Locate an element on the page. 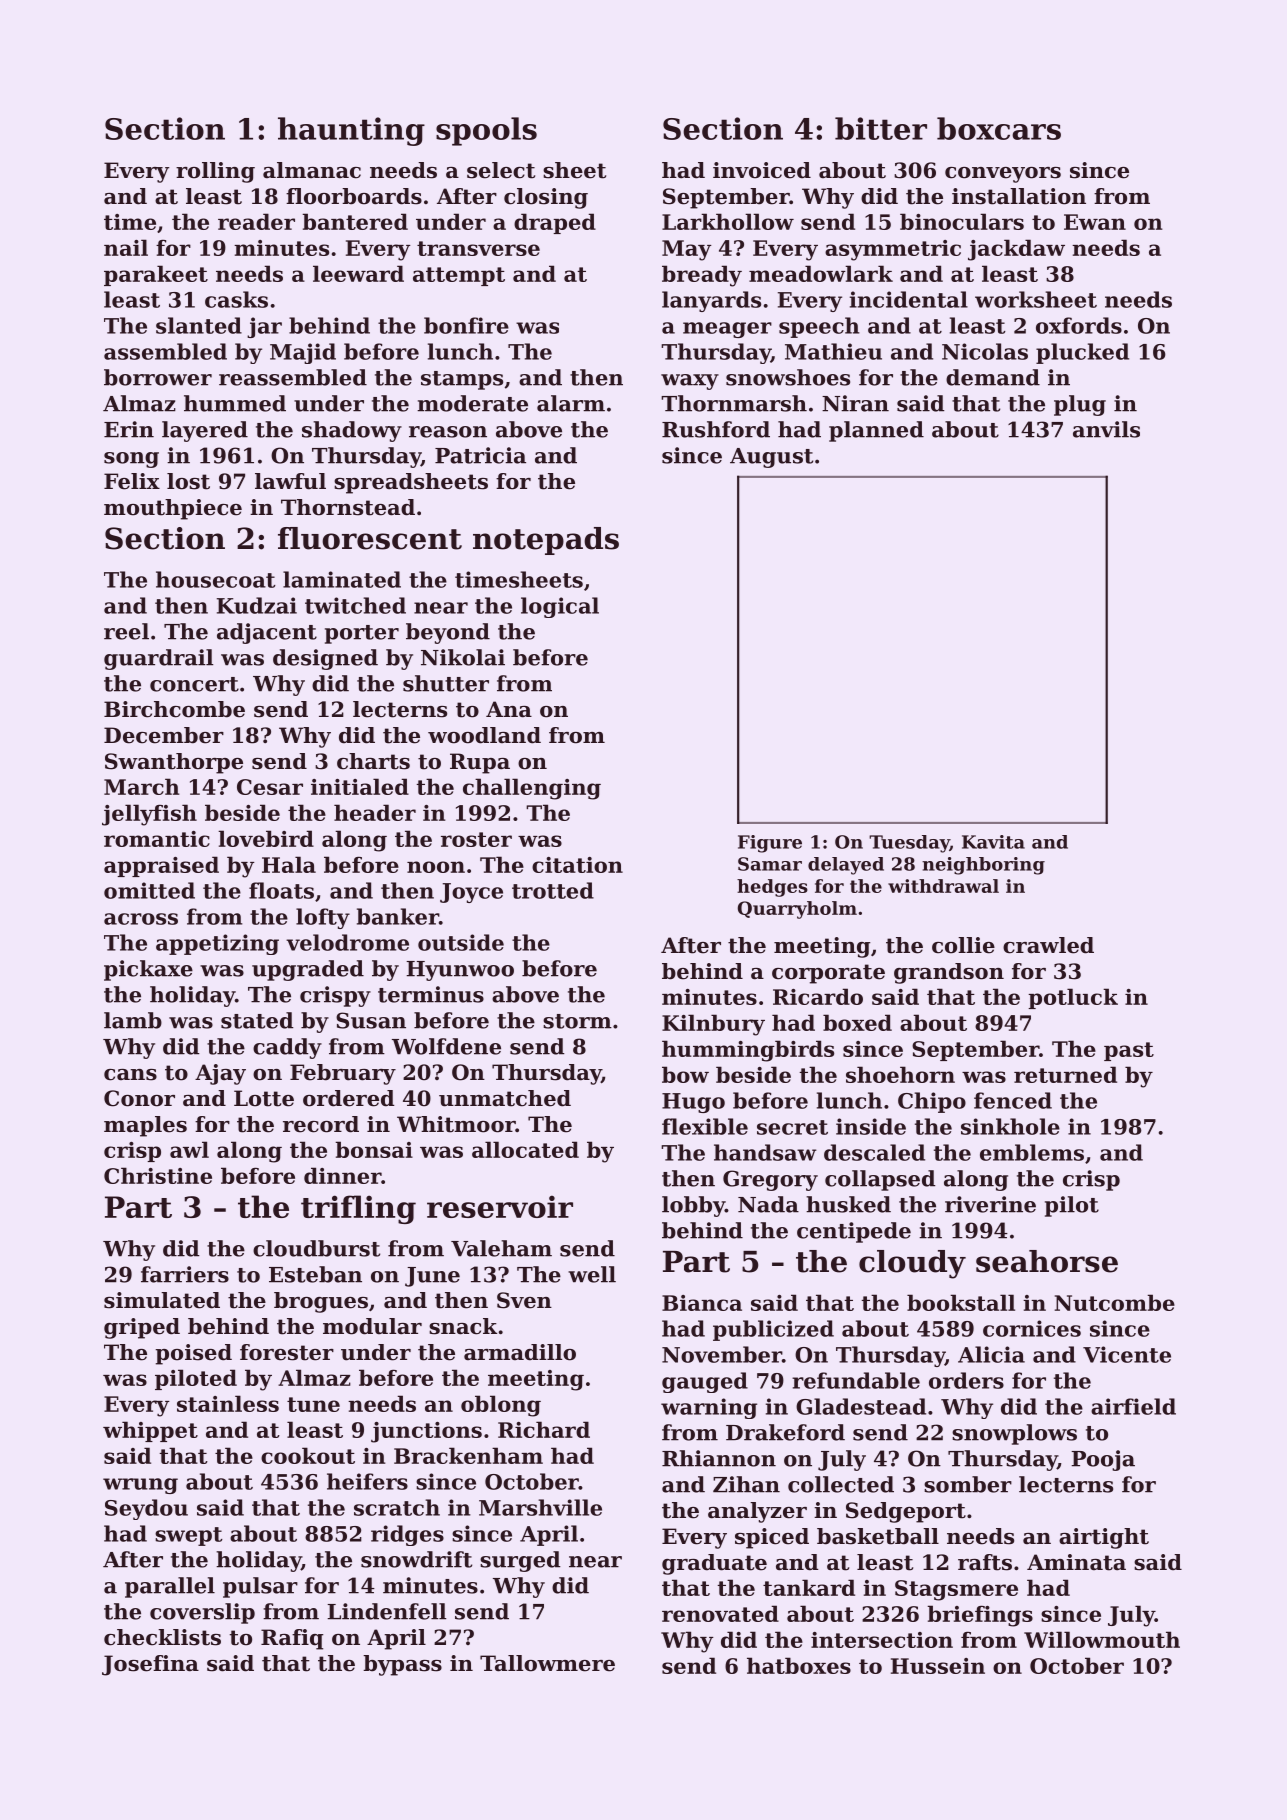  lawful is located at coordinates (290, 481).
